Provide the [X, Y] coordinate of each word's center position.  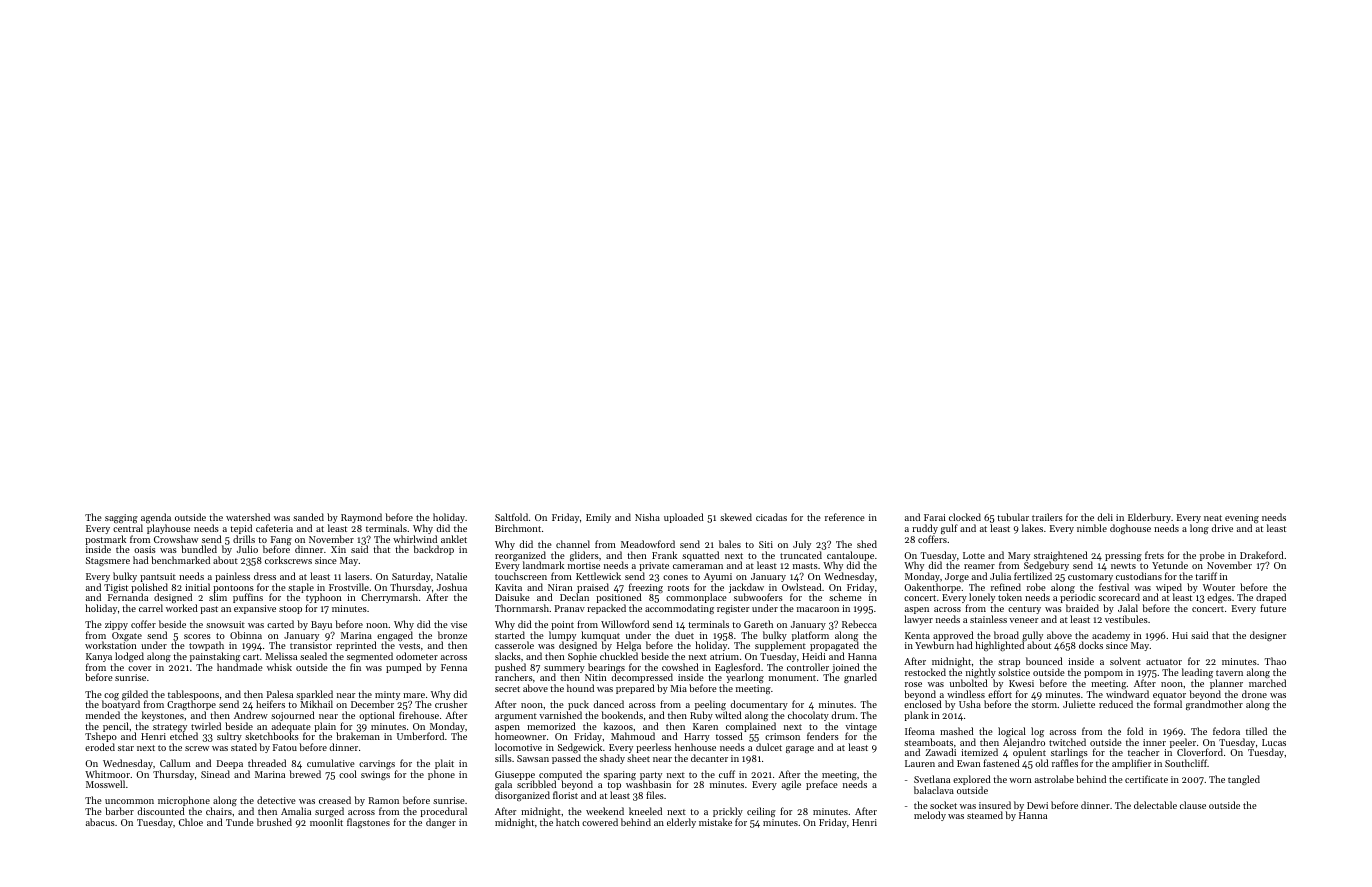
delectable [1155, 805]
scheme [845, 597]
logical [1012, 732]
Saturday [411, 577]
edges [1219, 598]
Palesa [280, 694]
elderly [681, 823]
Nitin [596, 677]
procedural [443, 812]
